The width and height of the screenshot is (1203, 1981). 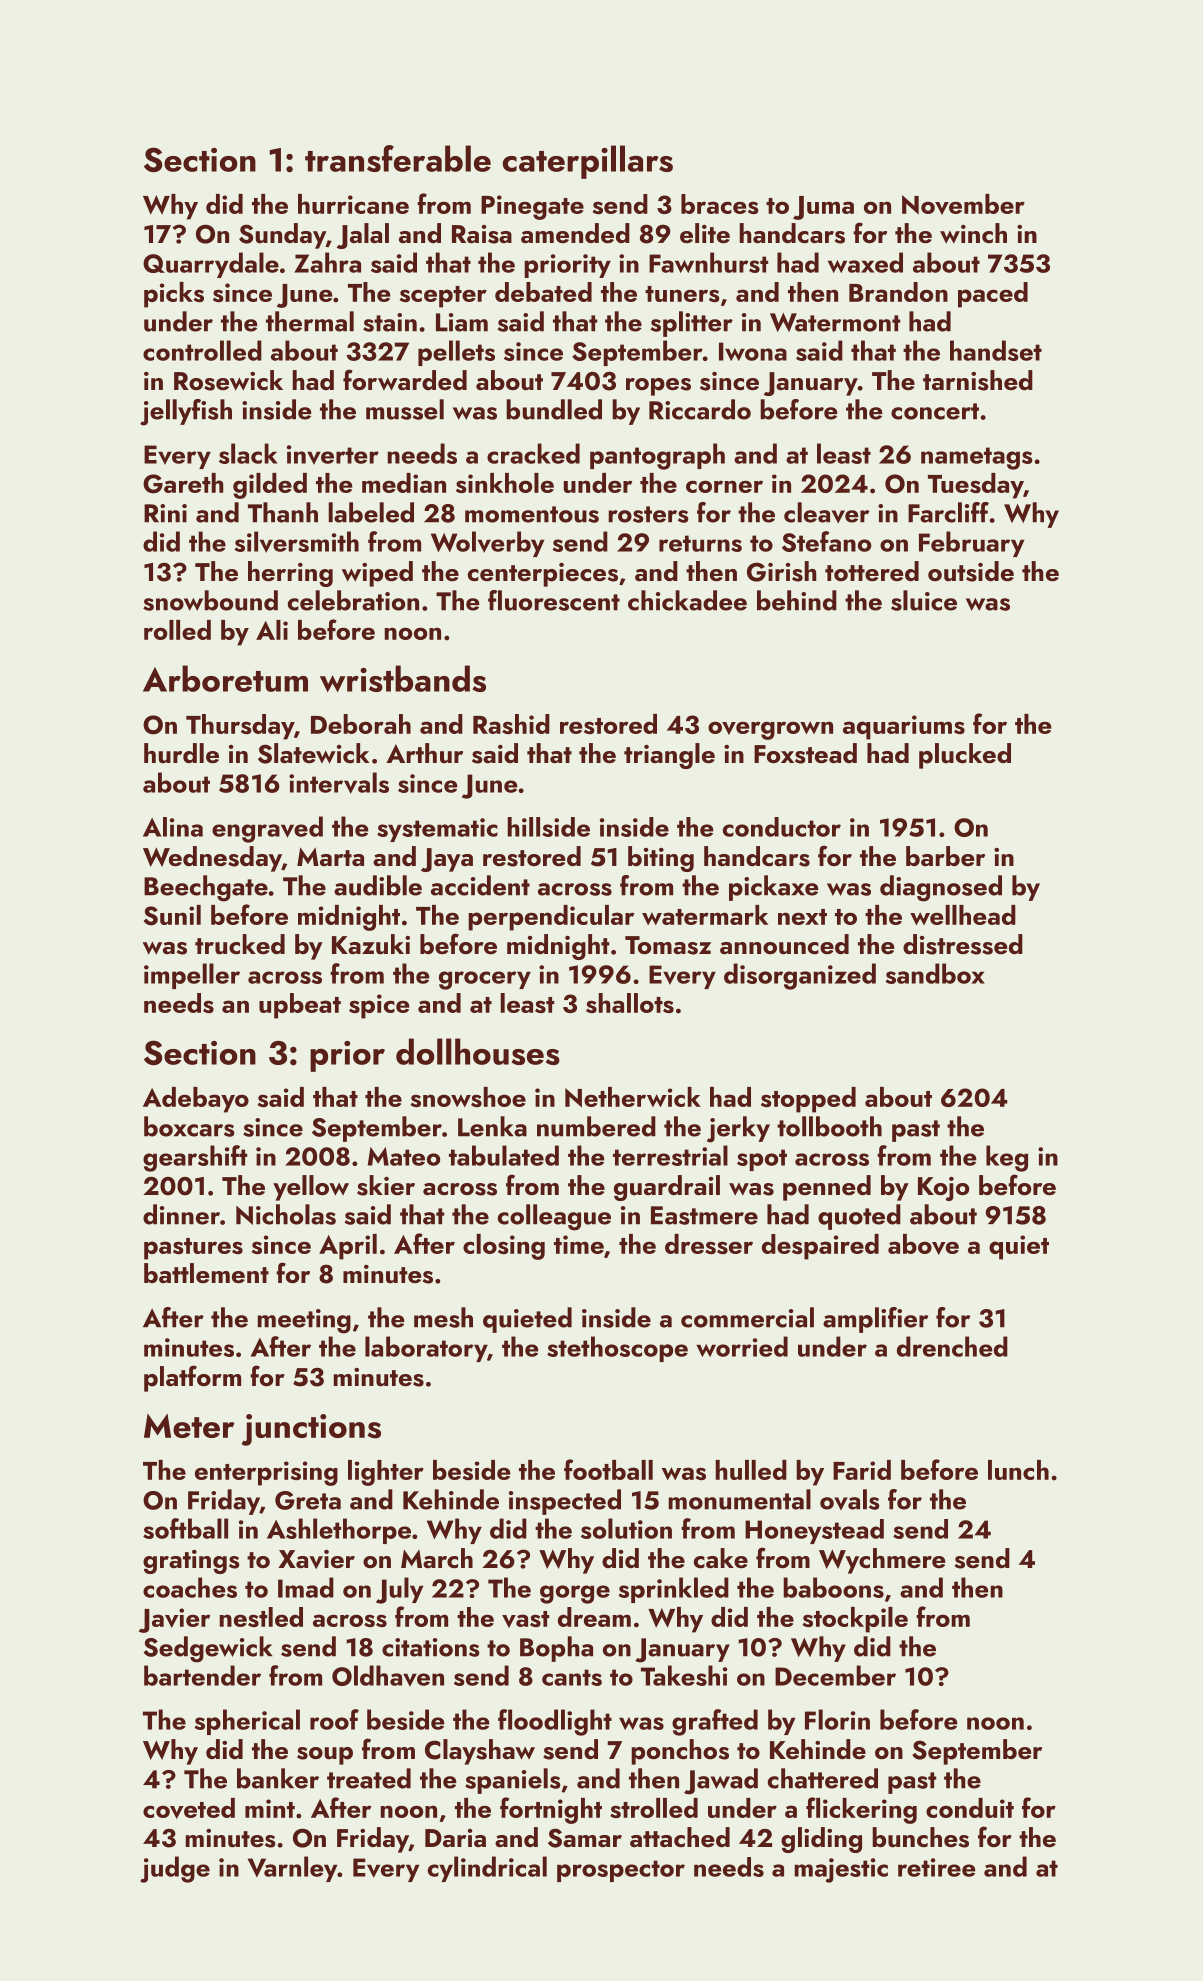 I want to click on chickadee, so click(x=687, y=600).
